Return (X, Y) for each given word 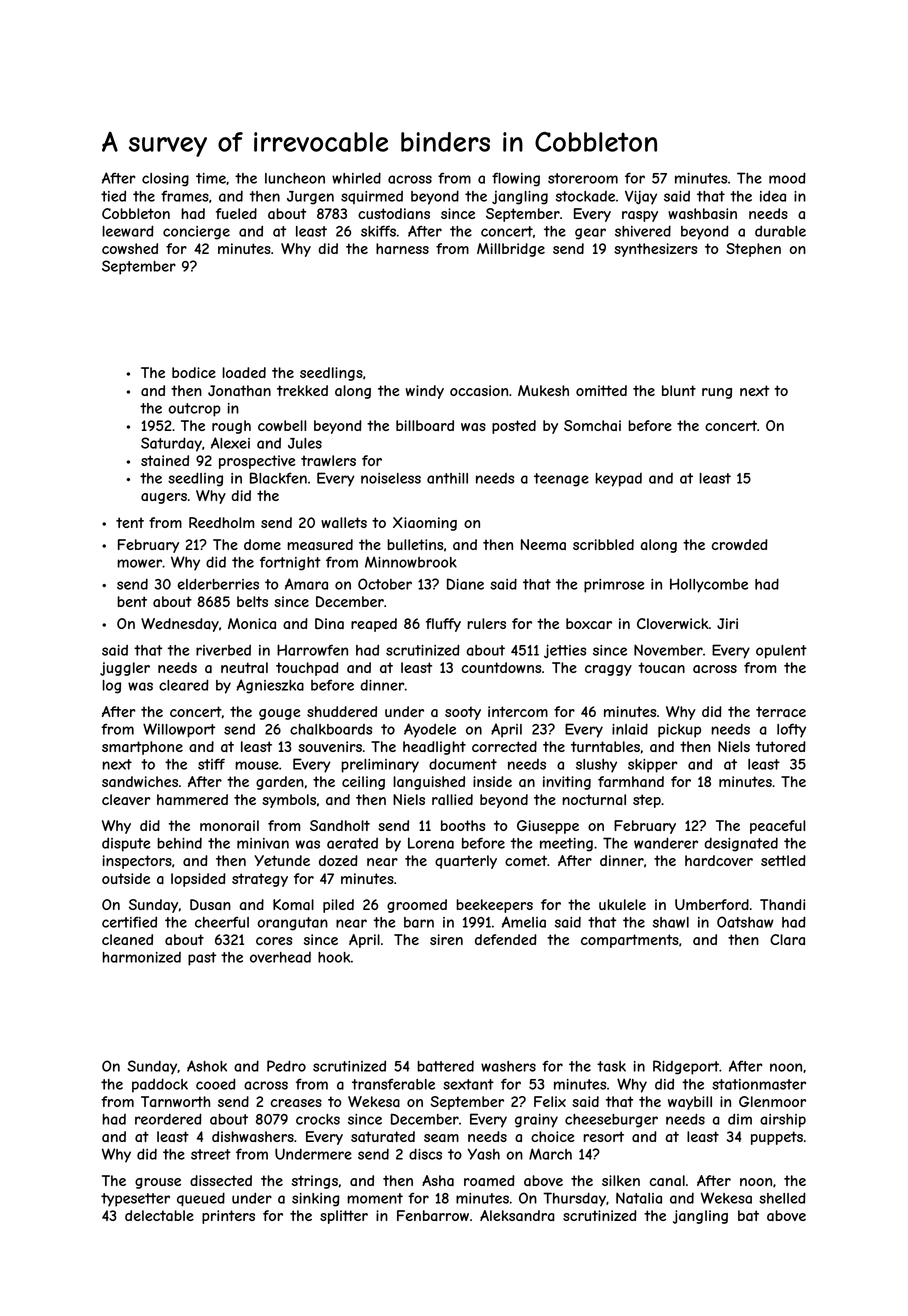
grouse (158, 1183)
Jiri (727, 623)
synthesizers (655, 250)
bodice (194, 372)
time (211, 178)
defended (506, 939)
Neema (543, 544)
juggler (125, 669)
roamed (489, 1180)
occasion (479, 390)
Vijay (641, 197)
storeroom (583, 178)
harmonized (141, 957)
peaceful (777, 827)
